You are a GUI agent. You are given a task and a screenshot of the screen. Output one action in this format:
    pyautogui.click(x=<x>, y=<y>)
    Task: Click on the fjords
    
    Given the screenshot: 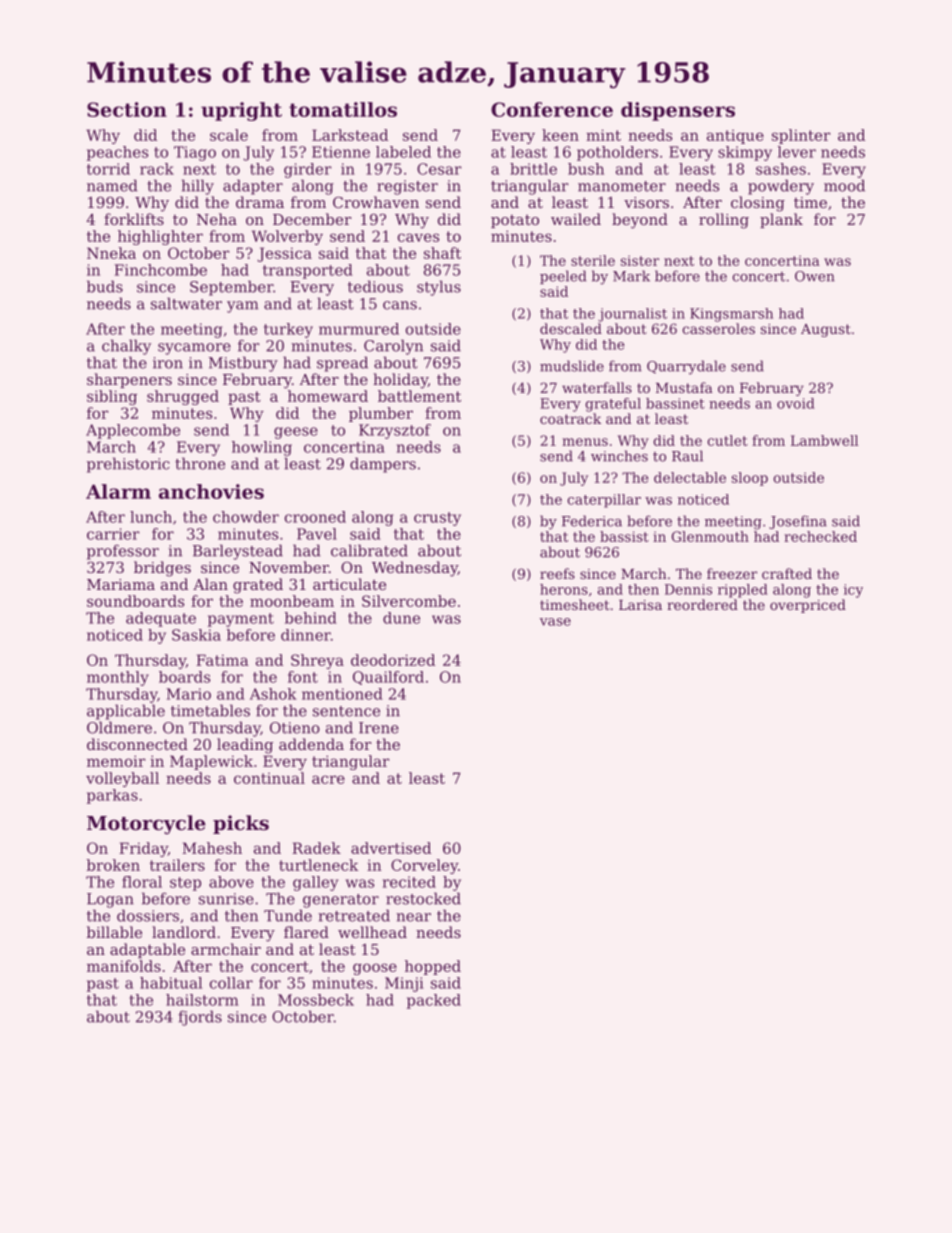 What is the action you would take?
    pyautogui.click(x=200, y=1018)
